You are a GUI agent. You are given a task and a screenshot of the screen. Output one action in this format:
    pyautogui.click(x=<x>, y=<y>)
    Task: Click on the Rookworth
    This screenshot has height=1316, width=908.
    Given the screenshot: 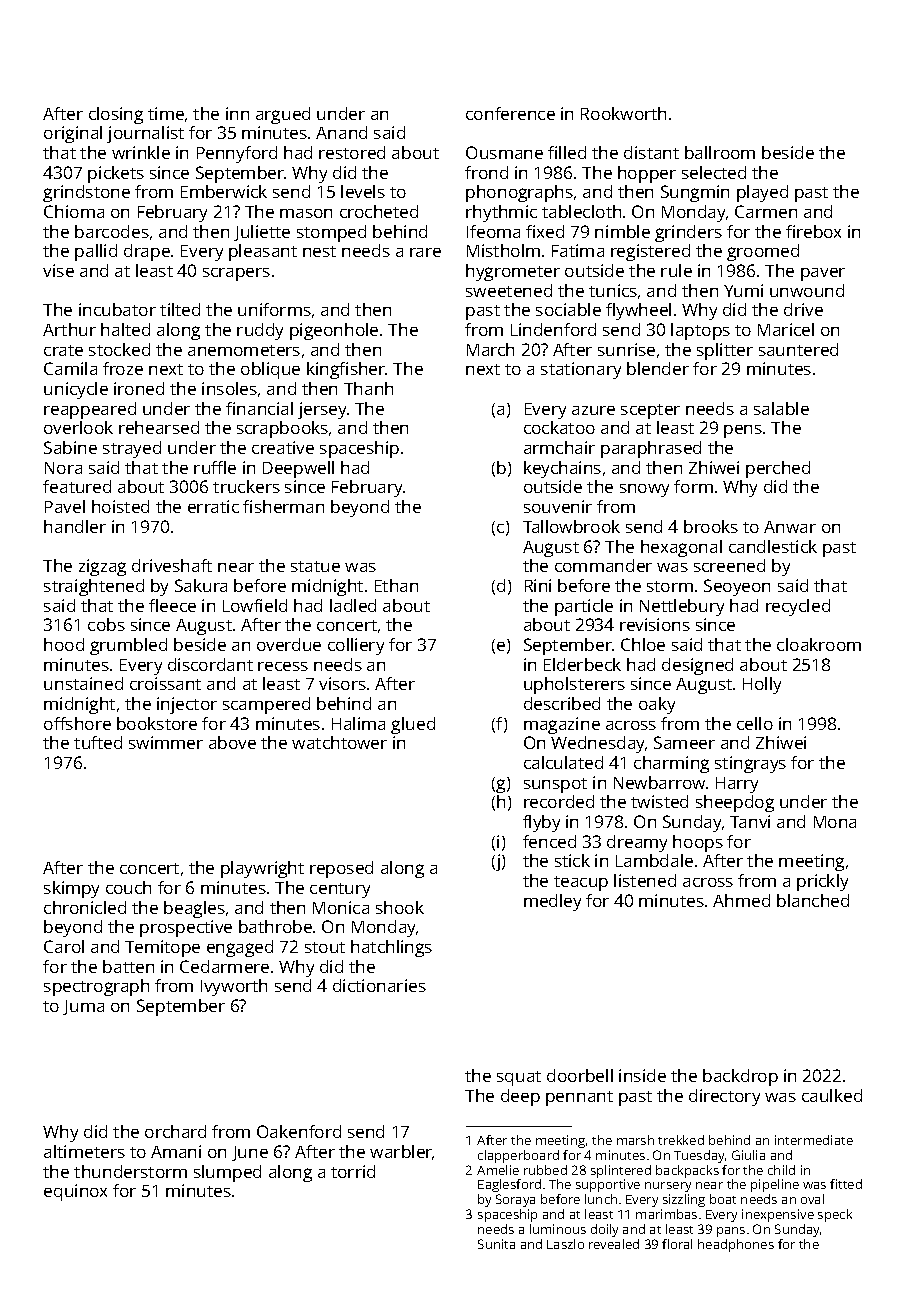 What is the action you would take?
    pyautogui.click(x=623, y=113)
